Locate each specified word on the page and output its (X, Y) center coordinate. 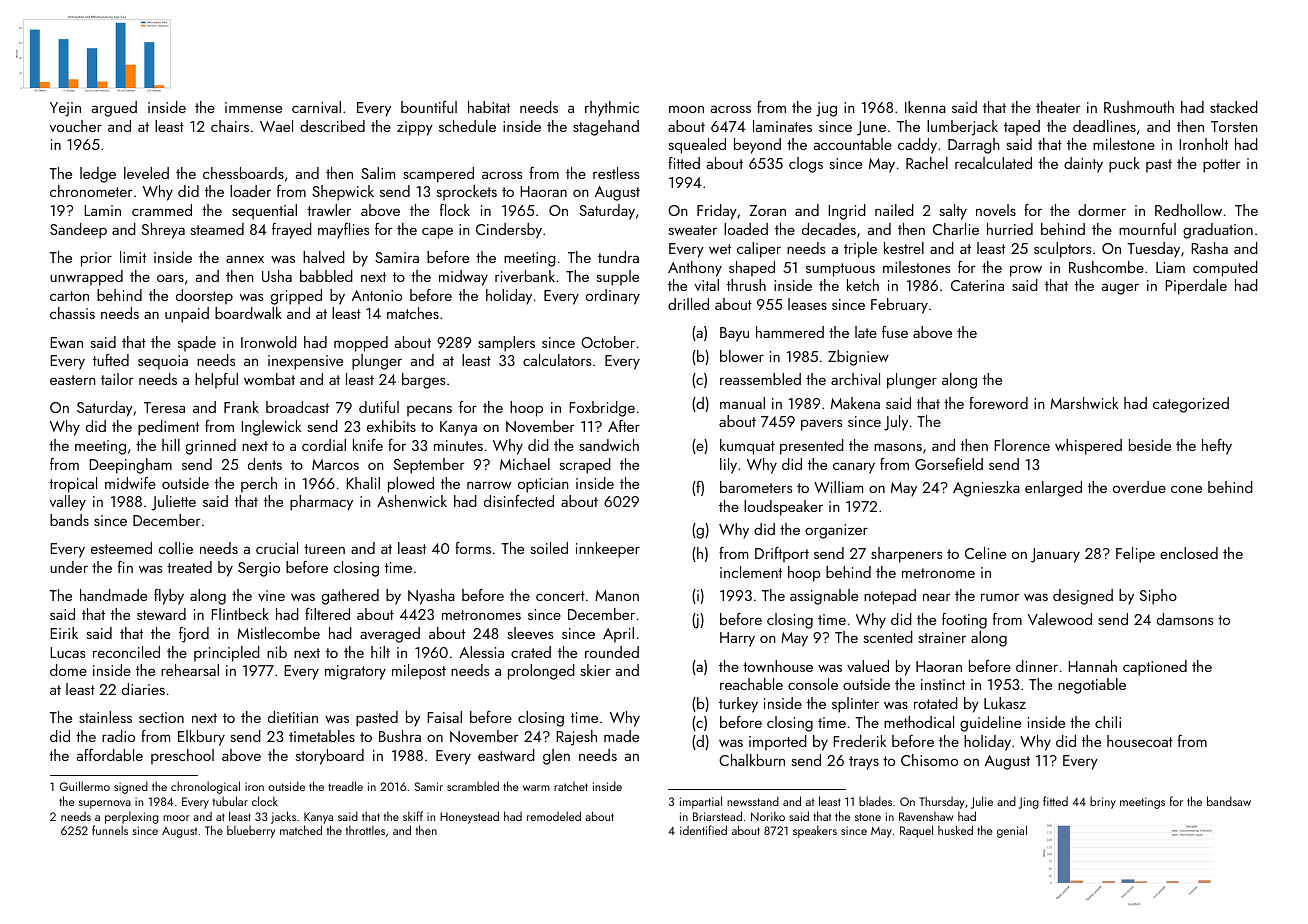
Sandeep (78, 231)
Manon (617, 595)
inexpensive (305, 362)
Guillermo (85, 786)
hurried (1010, 229)
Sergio (259, 569)
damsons (1185, 619)
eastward (506, 755)
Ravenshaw (926, 816)
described (332, 126)
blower (742, 356)
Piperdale (1196, 287)
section (161, 717)
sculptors (1062, 250)
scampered (438, 175)
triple (860, 250)
